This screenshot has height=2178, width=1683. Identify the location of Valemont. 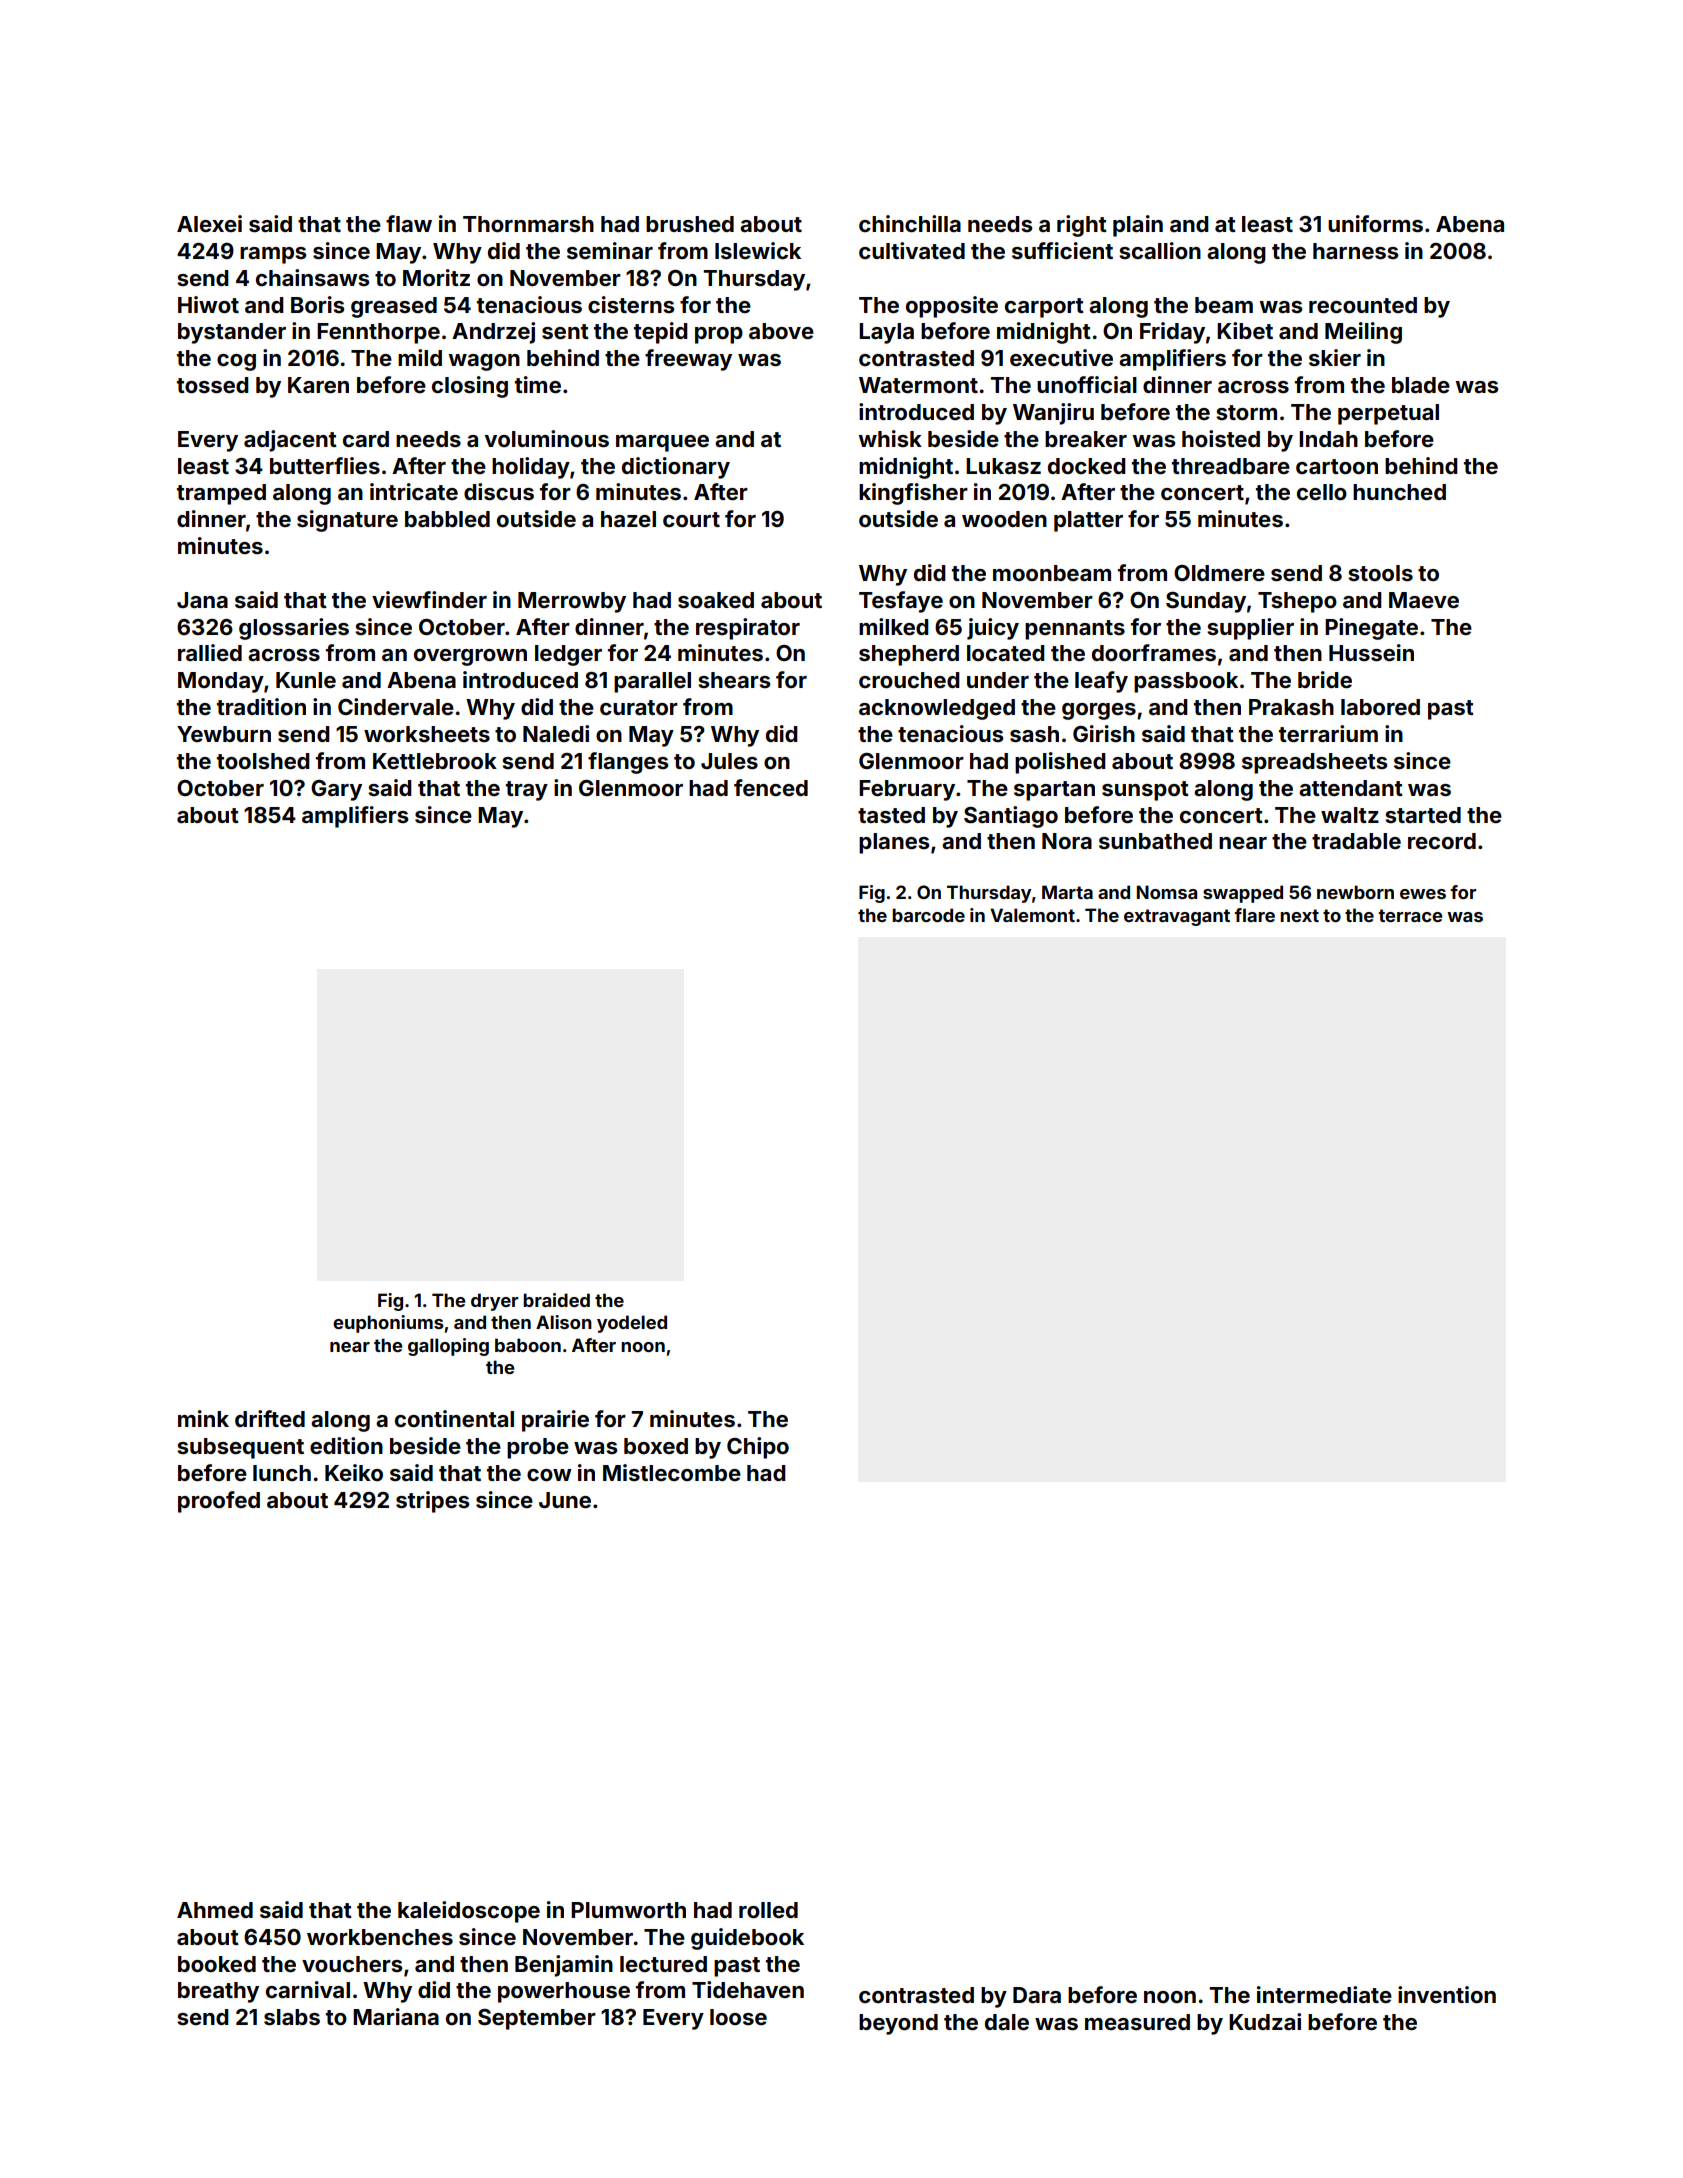
(1032, 915).
